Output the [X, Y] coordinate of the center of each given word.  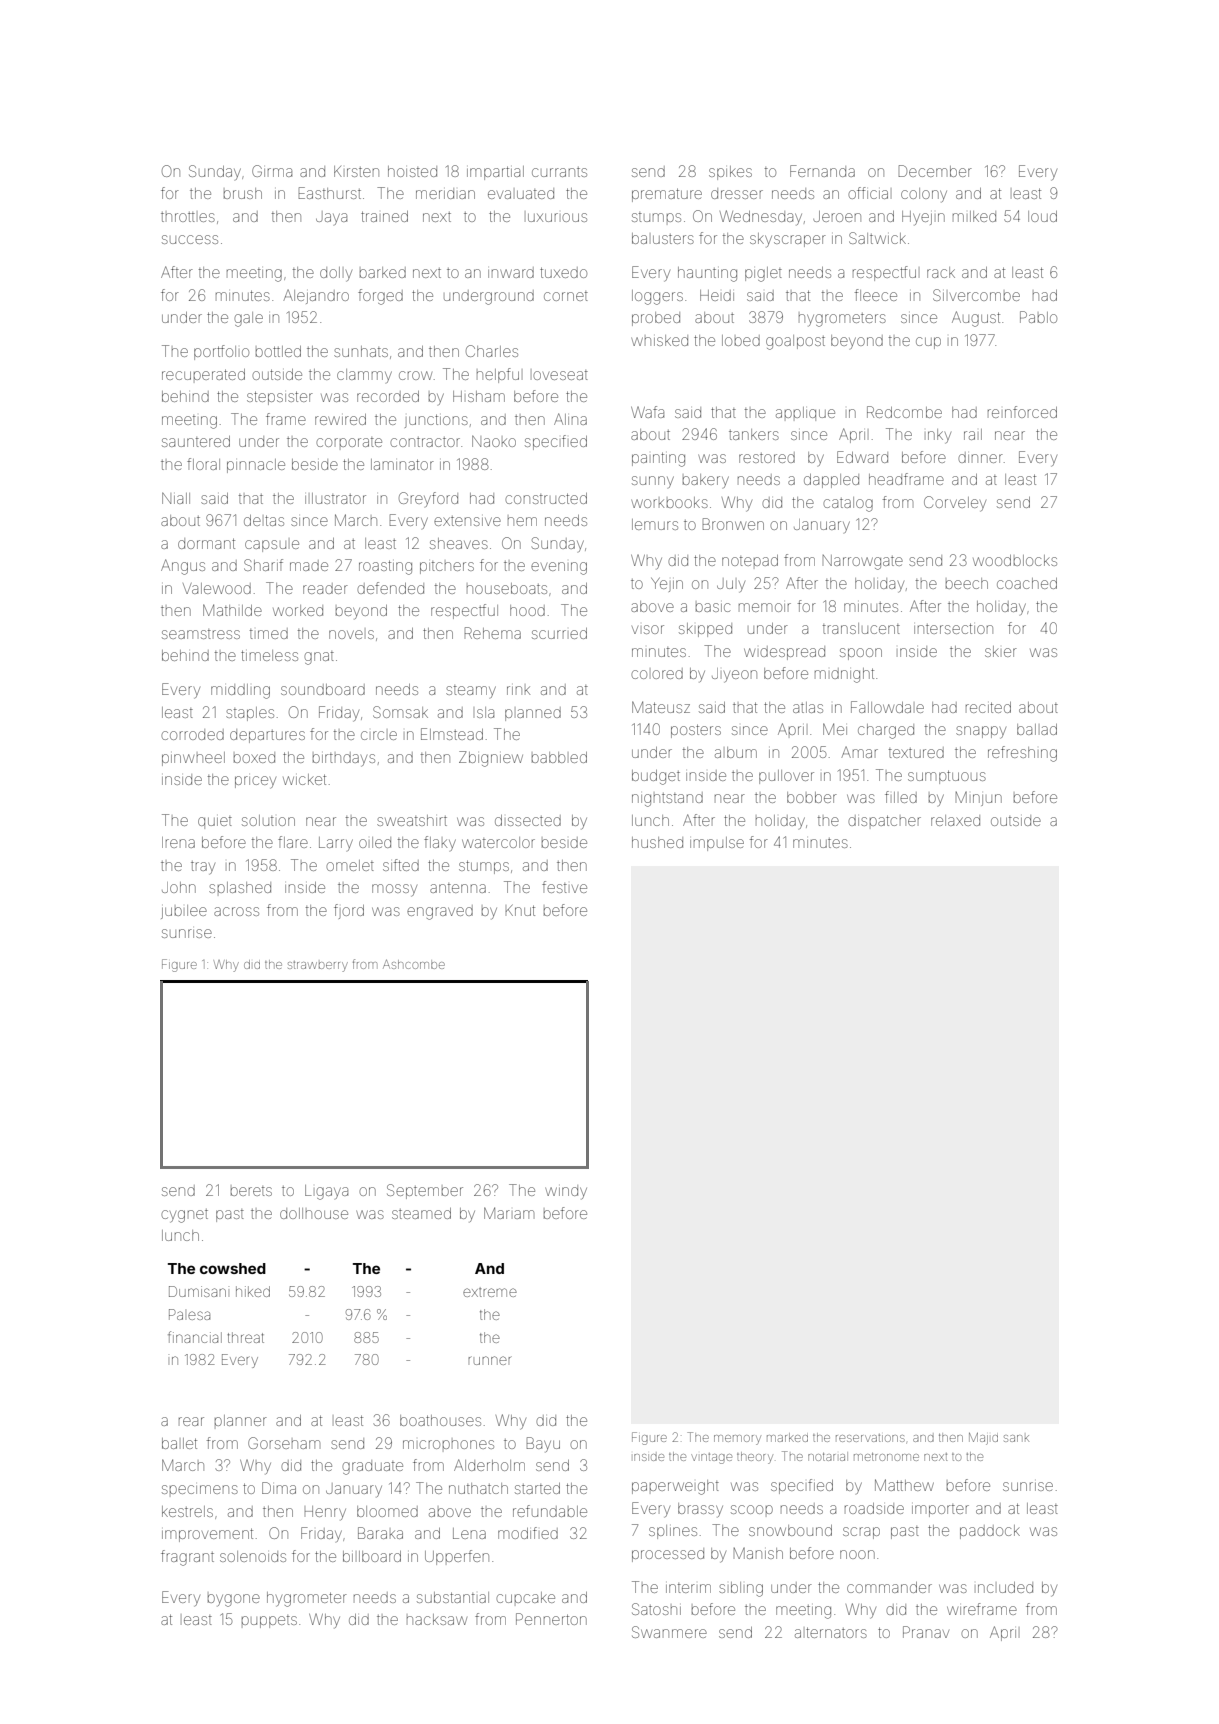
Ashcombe [414, 964]
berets [251, 1191]
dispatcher [884, 820]
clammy [364, 376]
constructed [546, 498]
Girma [272, 171]
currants [559, 172]
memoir [765, 607]
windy [566, 1192]
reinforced [1022, 412]
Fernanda [822, 171]
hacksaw [437, 1619]
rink [518, 690]
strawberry [318, 966]
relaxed [955, 820]
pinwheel [193, 759]
